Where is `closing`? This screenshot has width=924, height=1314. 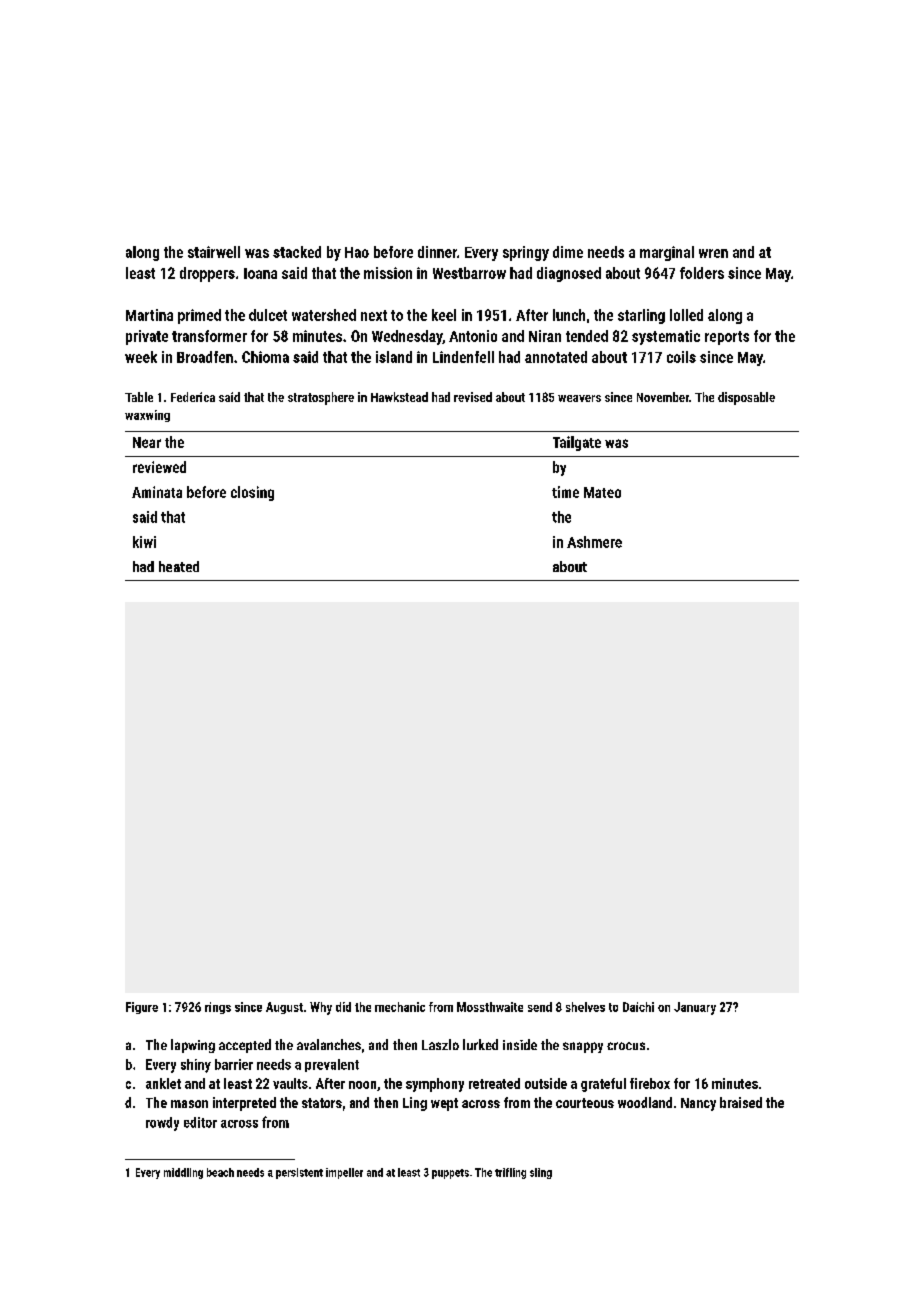 closing is located at coordinates (252, 493).
